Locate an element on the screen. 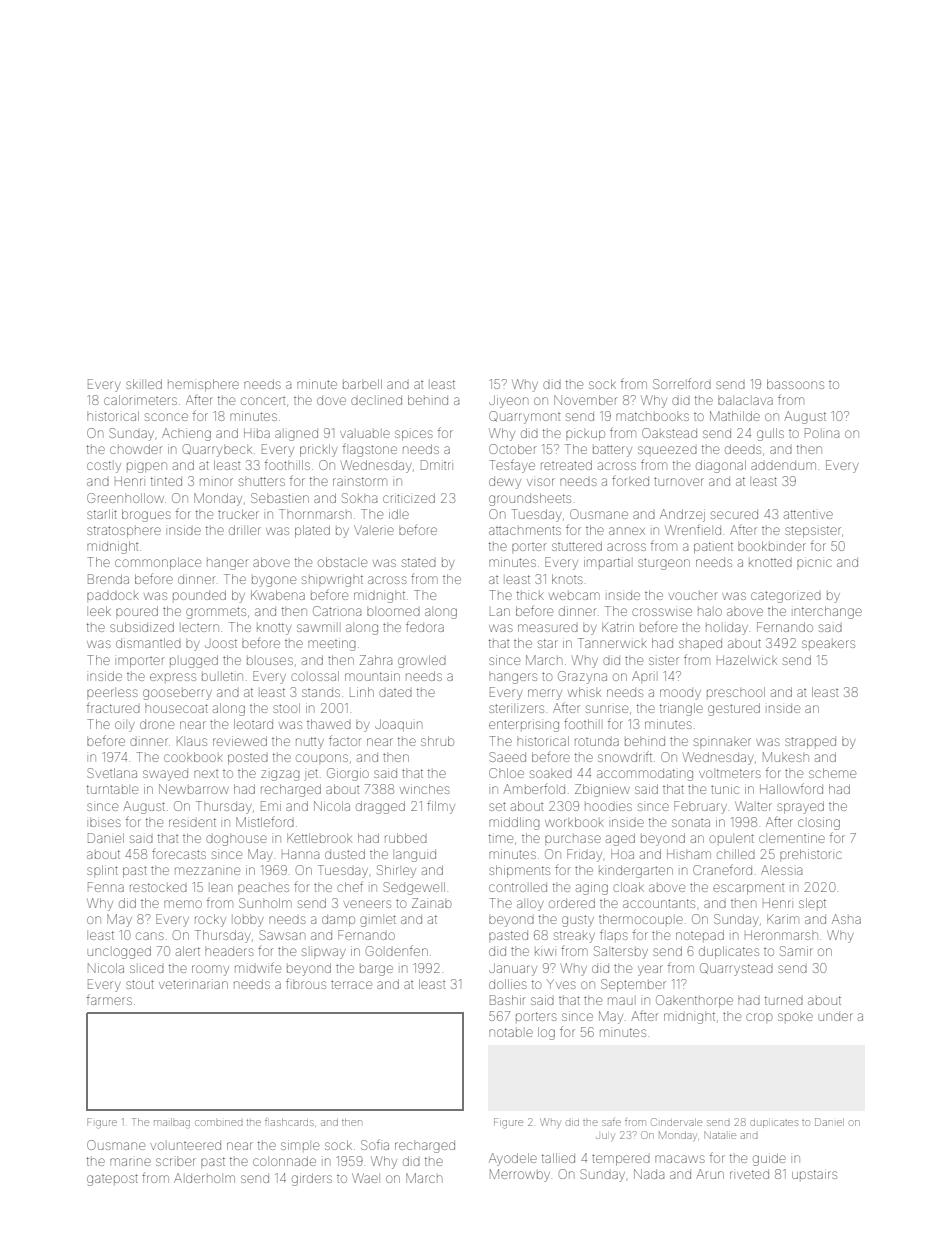  alloy is located at coordinates (530, 905).
